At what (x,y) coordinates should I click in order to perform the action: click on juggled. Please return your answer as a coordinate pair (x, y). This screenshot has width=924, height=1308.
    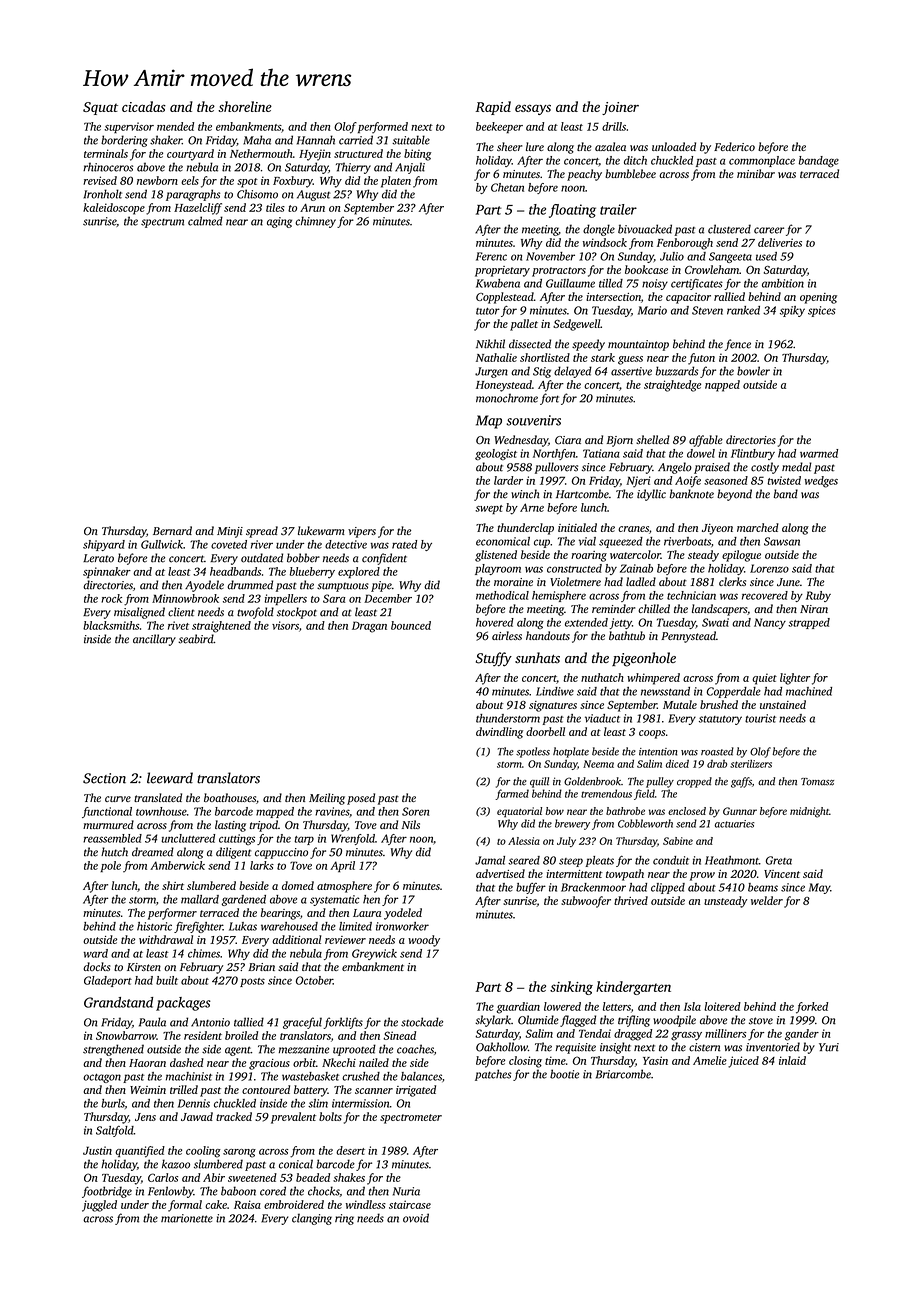
    Looking at the image, I should click on (99, 1206).
